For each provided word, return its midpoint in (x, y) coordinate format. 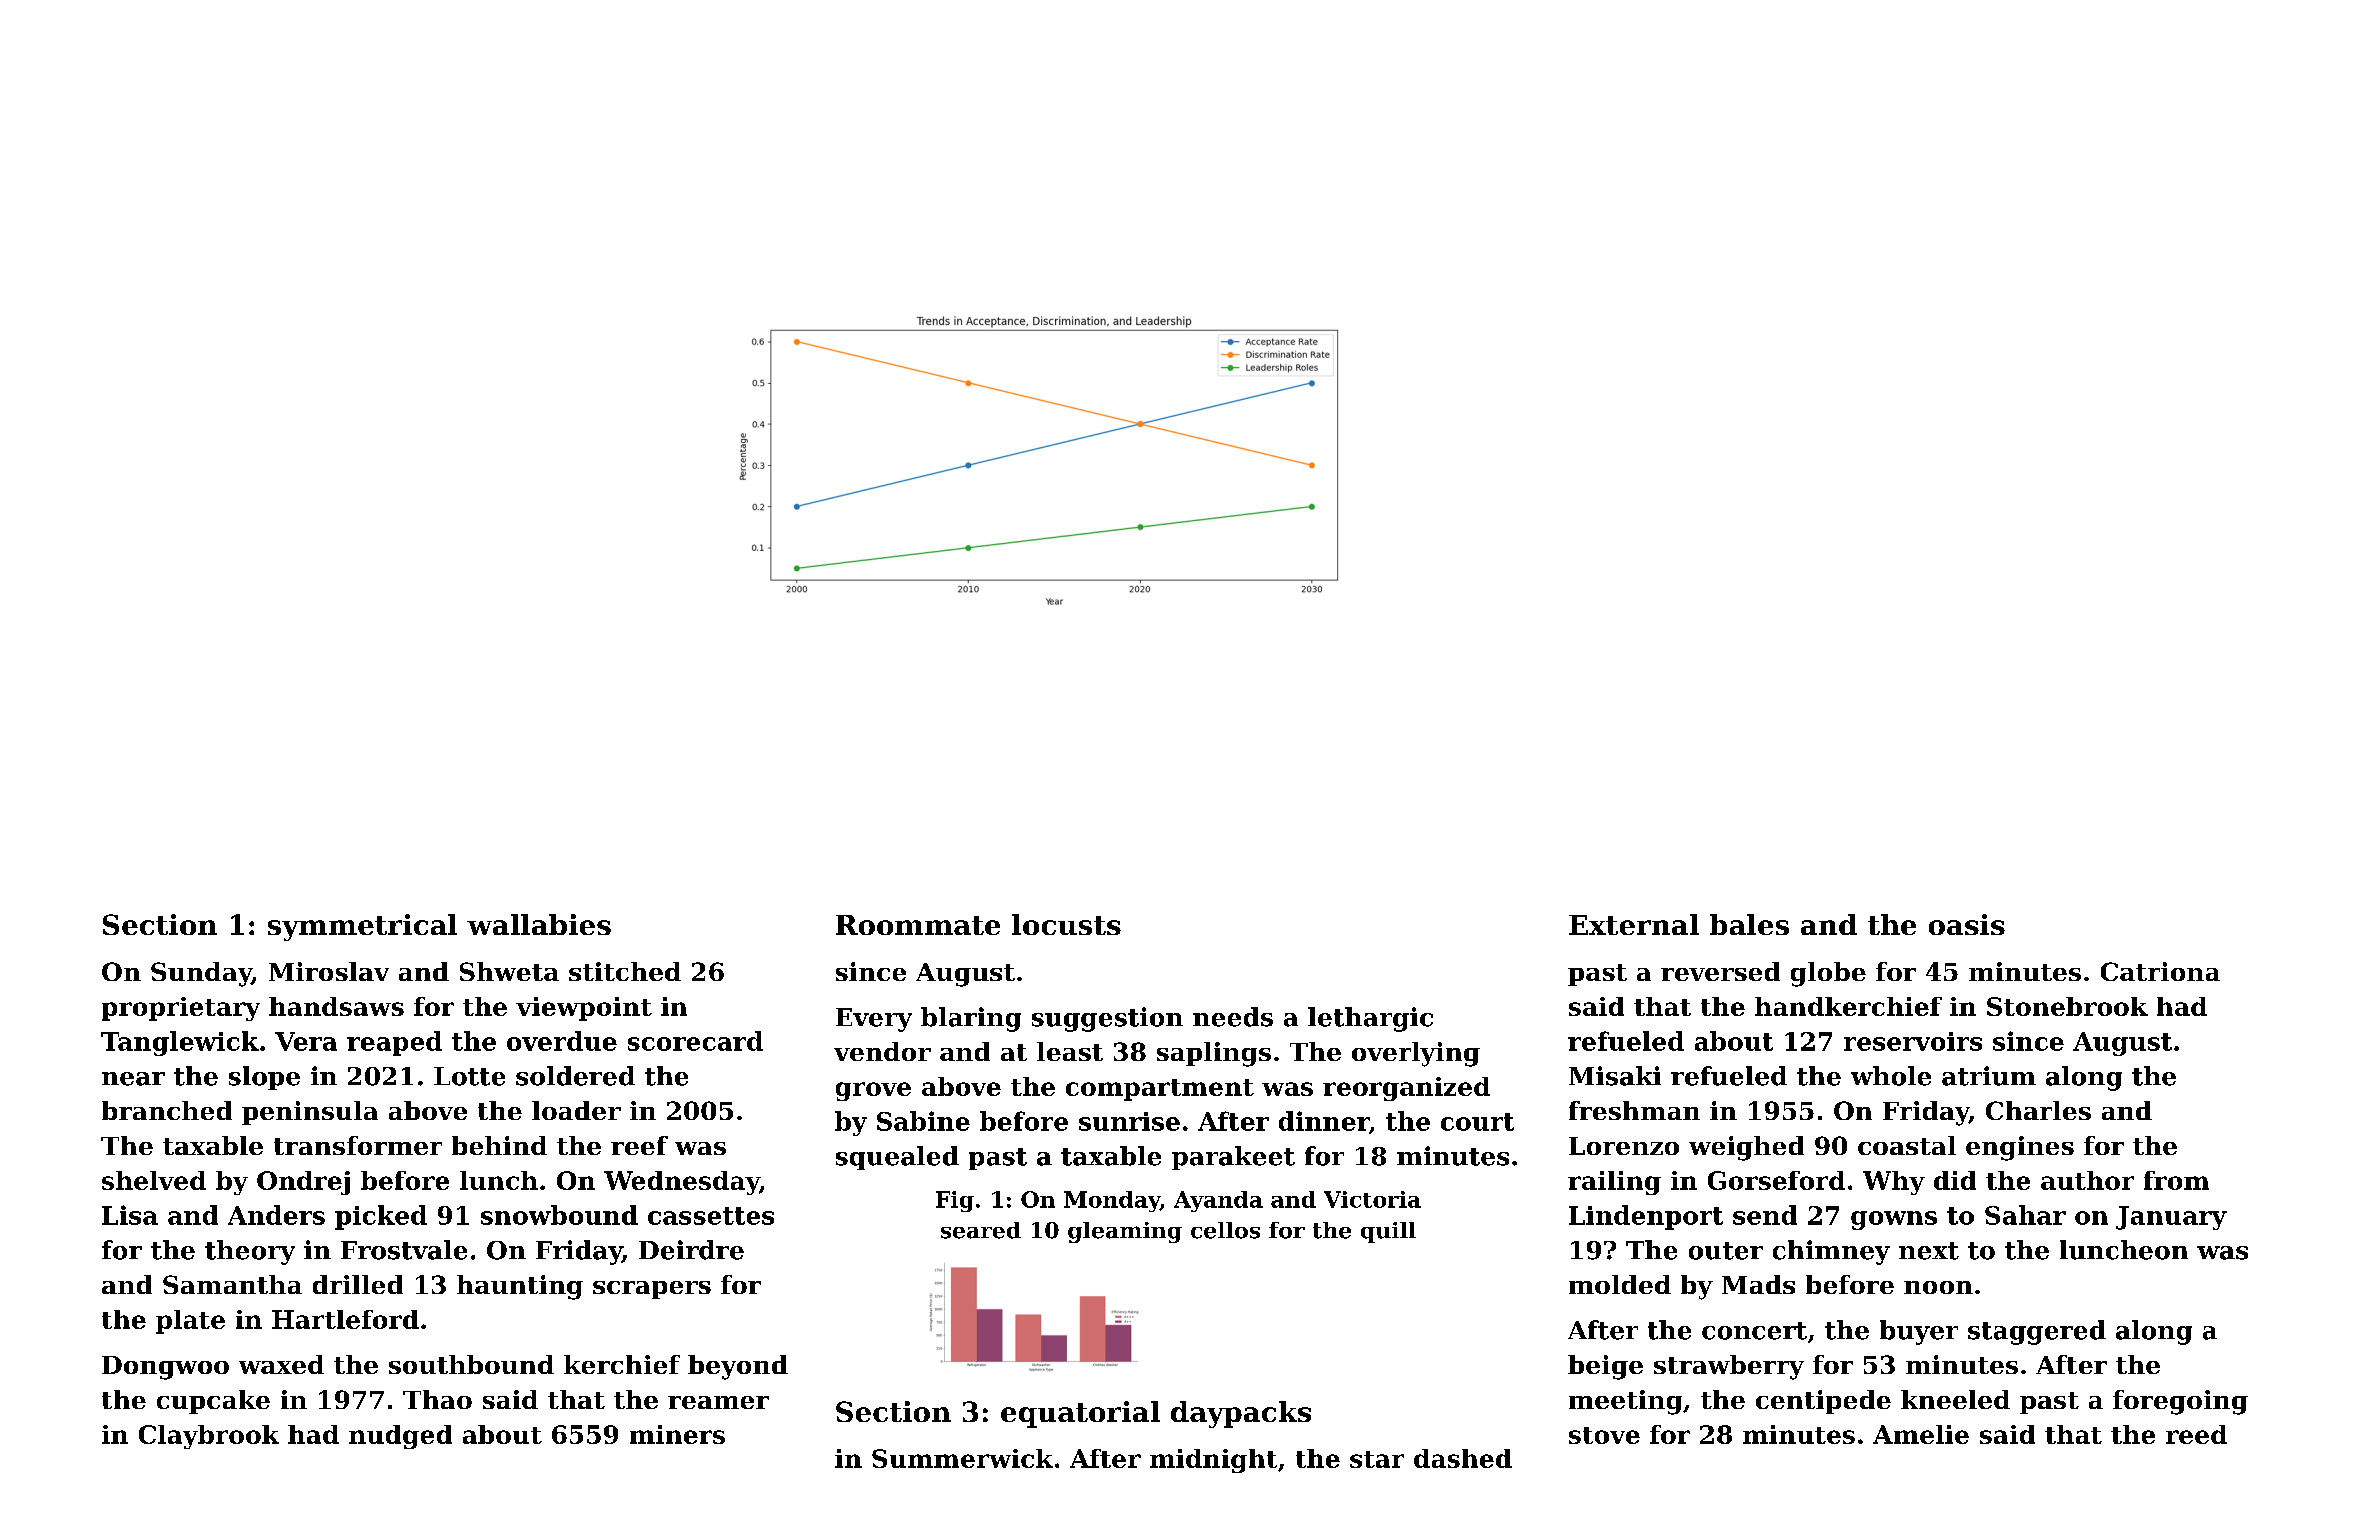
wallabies (539, 924)
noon (1938, 1287)
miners (677, 1434)
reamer (718, 1402)
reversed (1720, 971)
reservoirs (1913, 1041)
